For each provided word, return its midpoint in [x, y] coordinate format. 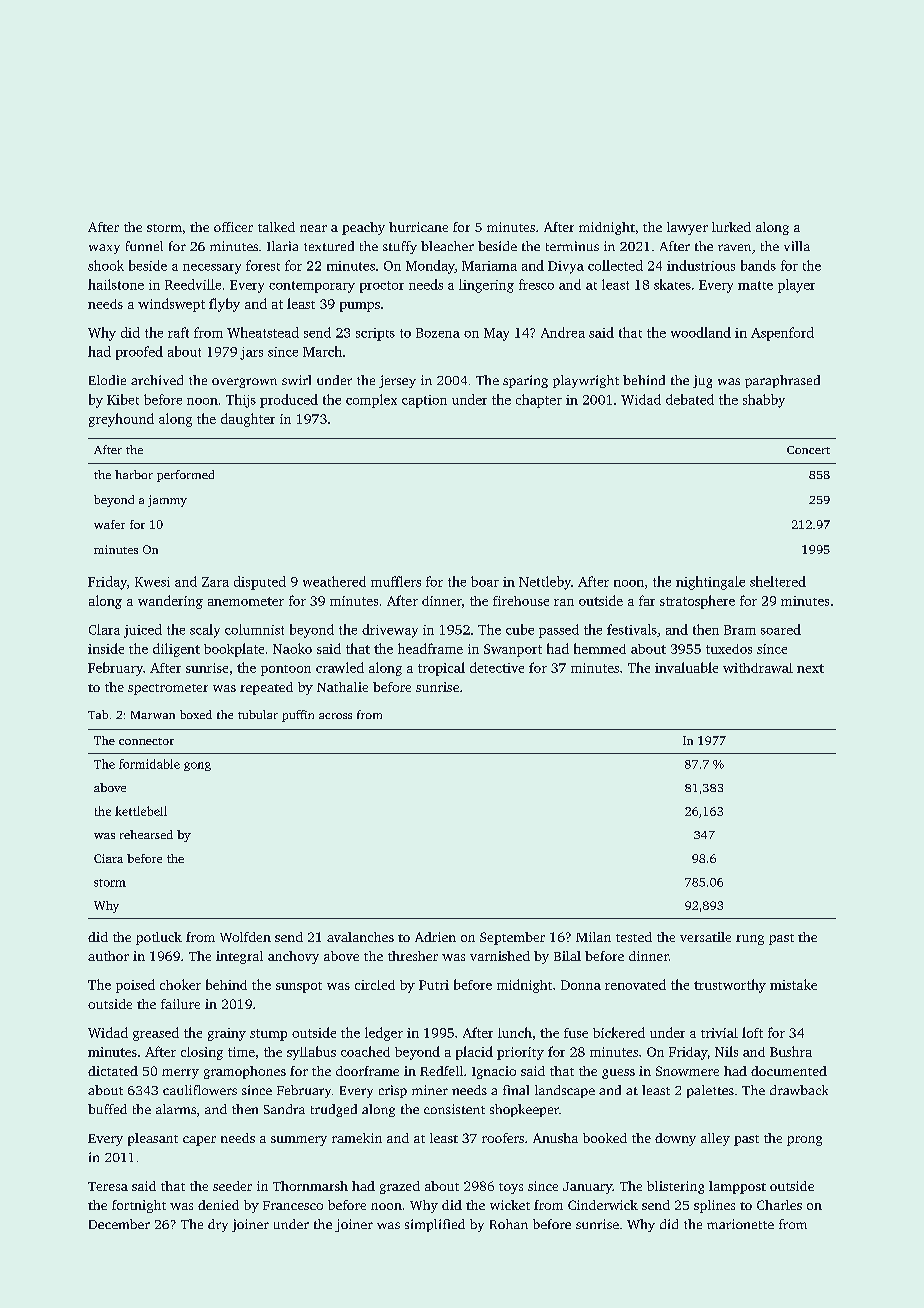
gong [197, 766]
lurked [731, 227]
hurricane [418, 227]
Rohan [509, 1224]
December [119, 1224]
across [335, 716]
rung [750, 940]
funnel [144, 246]
